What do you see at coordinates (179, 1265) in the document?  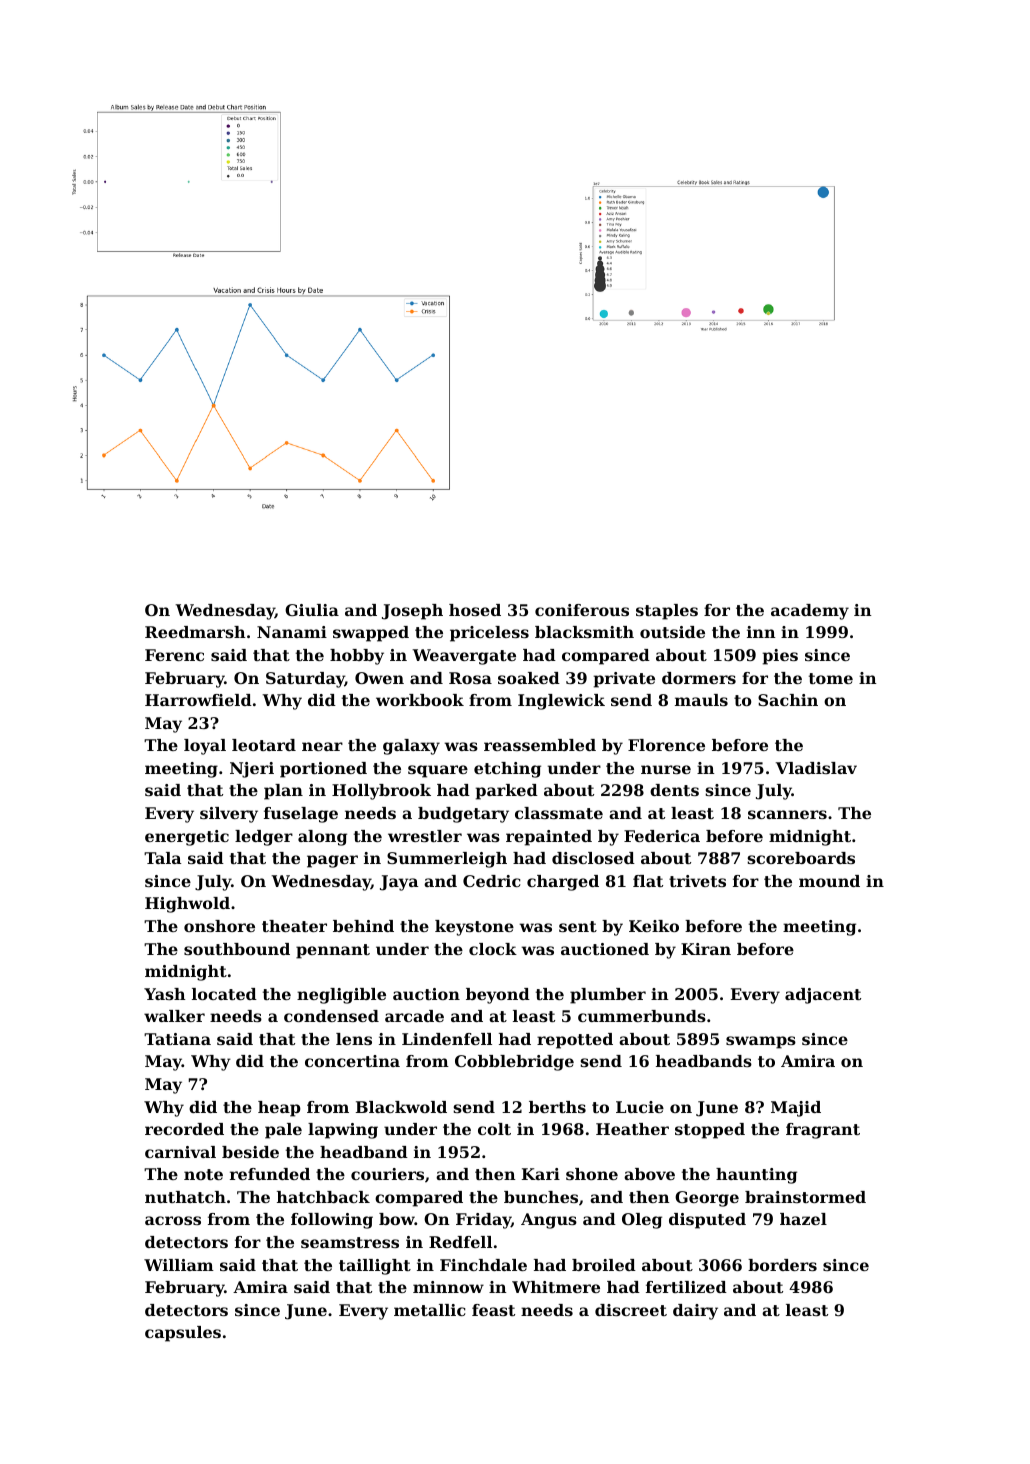 I see `William` at bounding box center [179, 1265].
